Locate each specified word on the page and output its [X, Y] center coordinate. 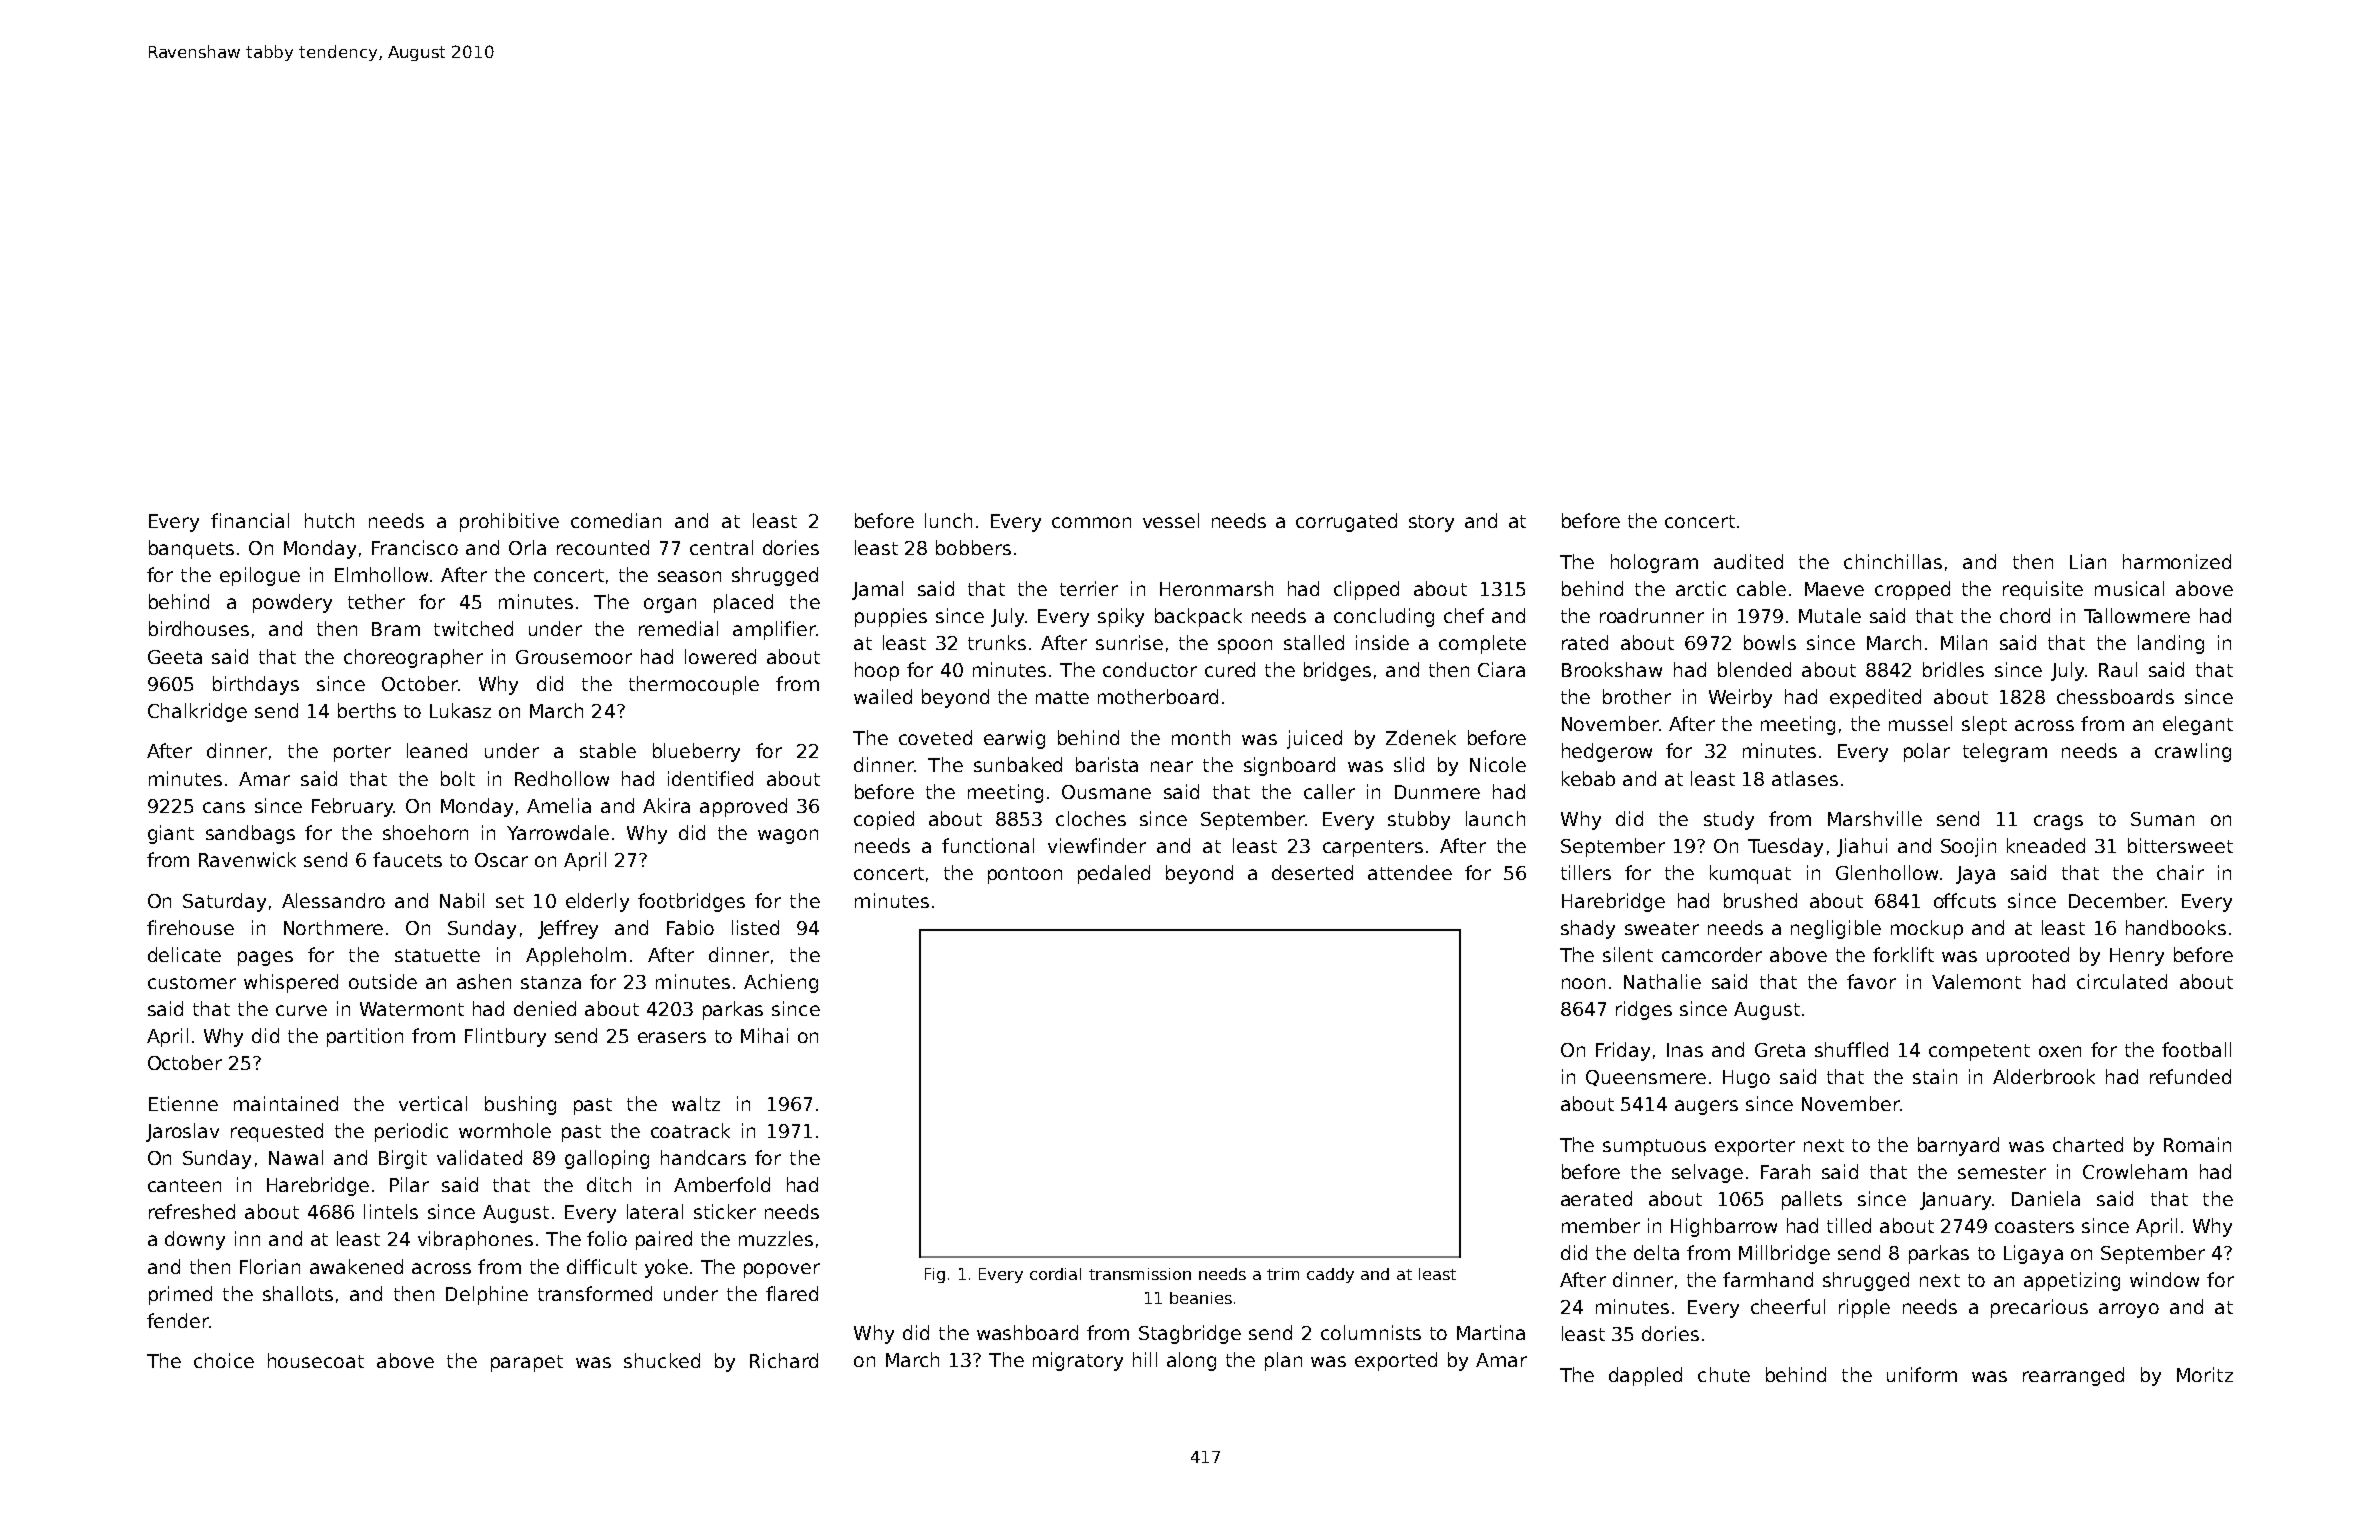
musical [2129, 588]
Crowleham [2135, 1171]
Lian [2088, 561]
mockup [1927, 929]
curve [301, 1010]
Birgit [403, 1159]
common [1091, 522]
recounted [603, 547]
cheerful [1788, 1306]
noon [1583, 983]
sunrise [1129, 642]
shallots [298, 1293]
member [1601, 1225]
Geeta [175, 657]
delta [1656, 1252]
